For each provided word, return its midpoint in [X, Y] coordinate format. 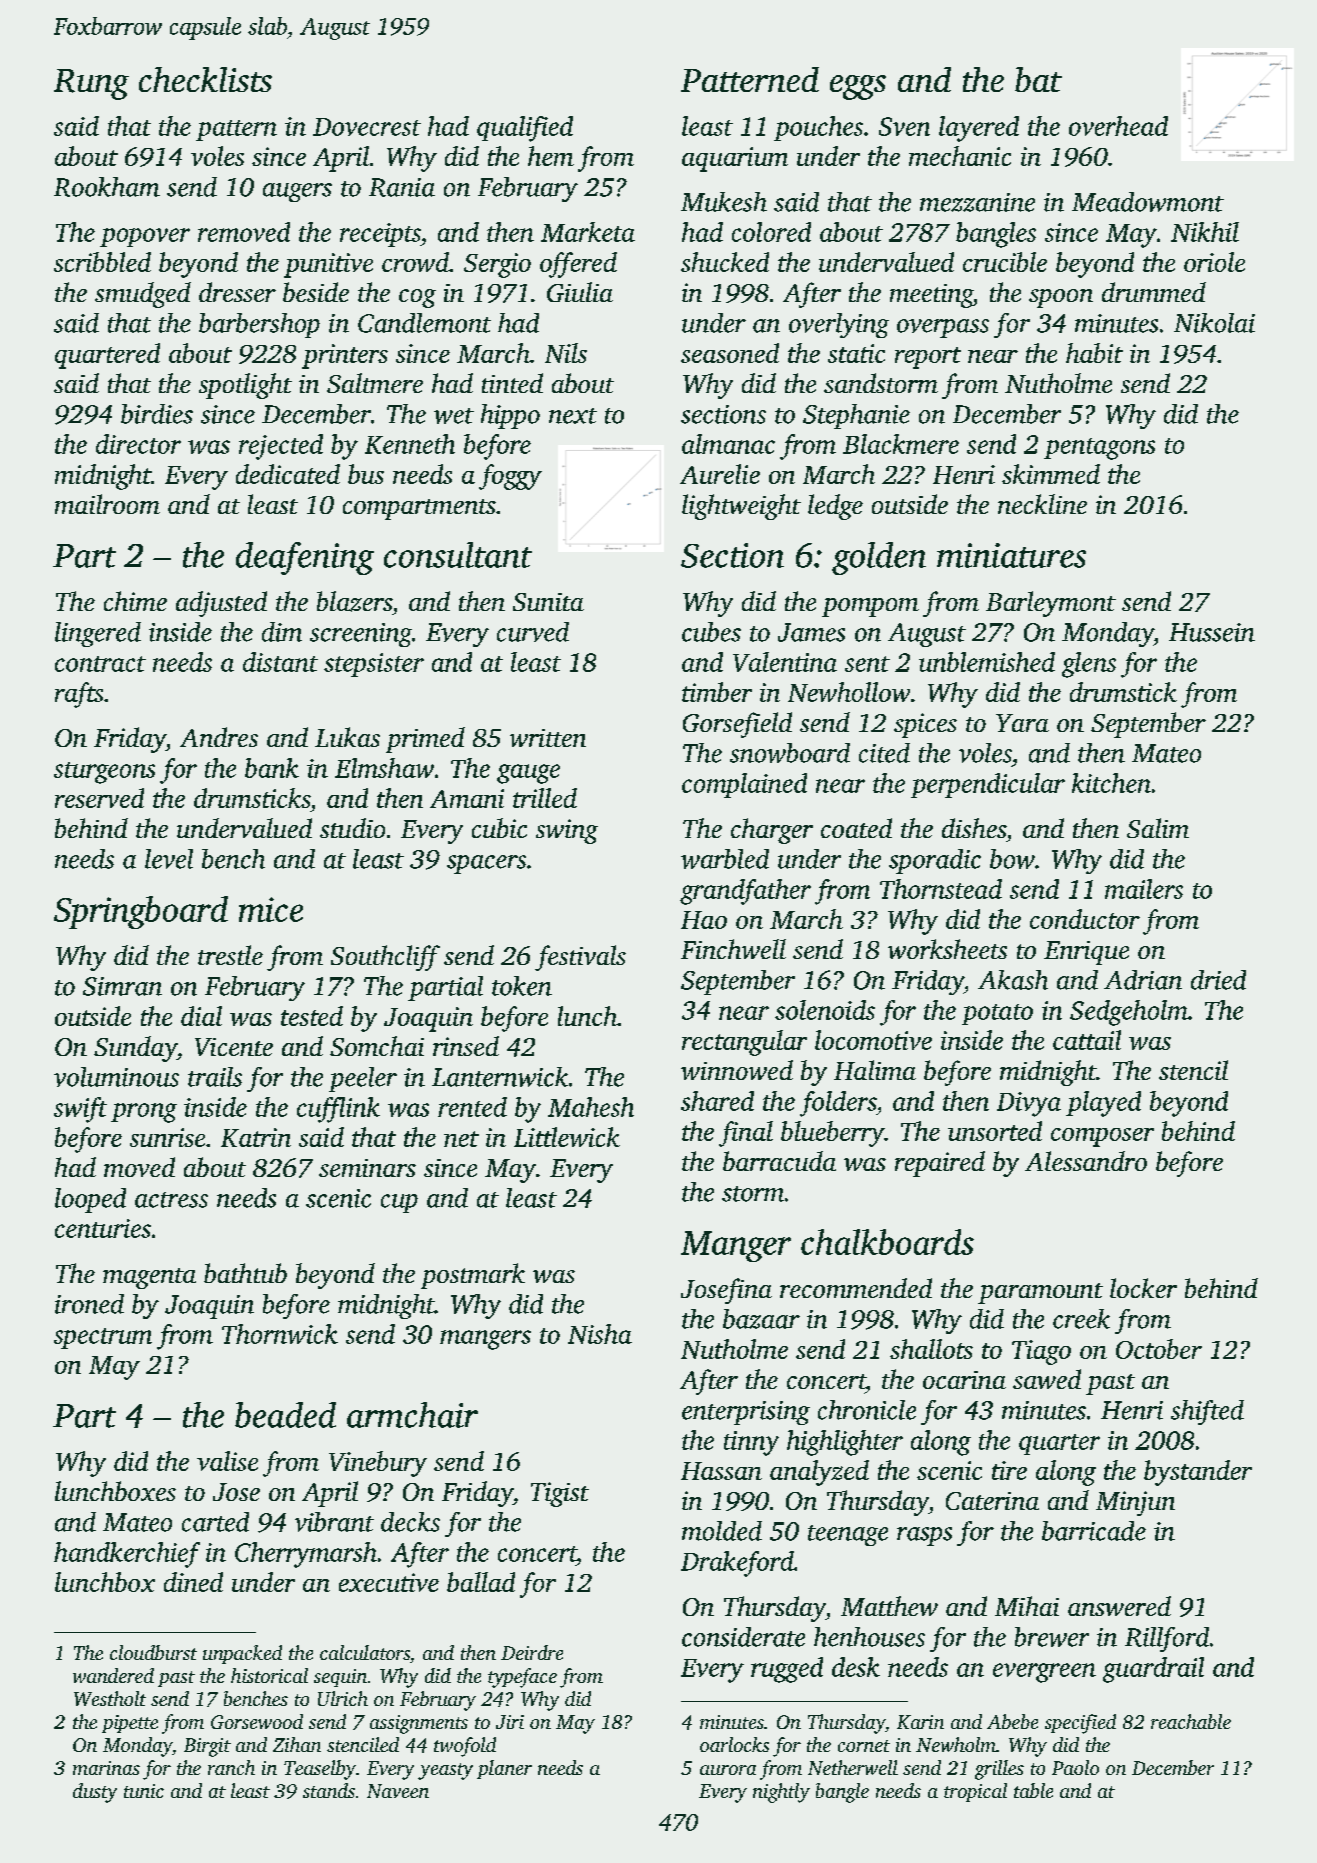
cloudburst [153, 1652]
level [169, 859]
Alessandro [1086, 1161]
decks [410, 1522]
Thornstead [941, 889]
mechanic [960, 156]
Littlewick [567, 1137]
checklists [205, 79]
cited [884, 753]
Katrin [256, 1137]
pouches [818, 128]
